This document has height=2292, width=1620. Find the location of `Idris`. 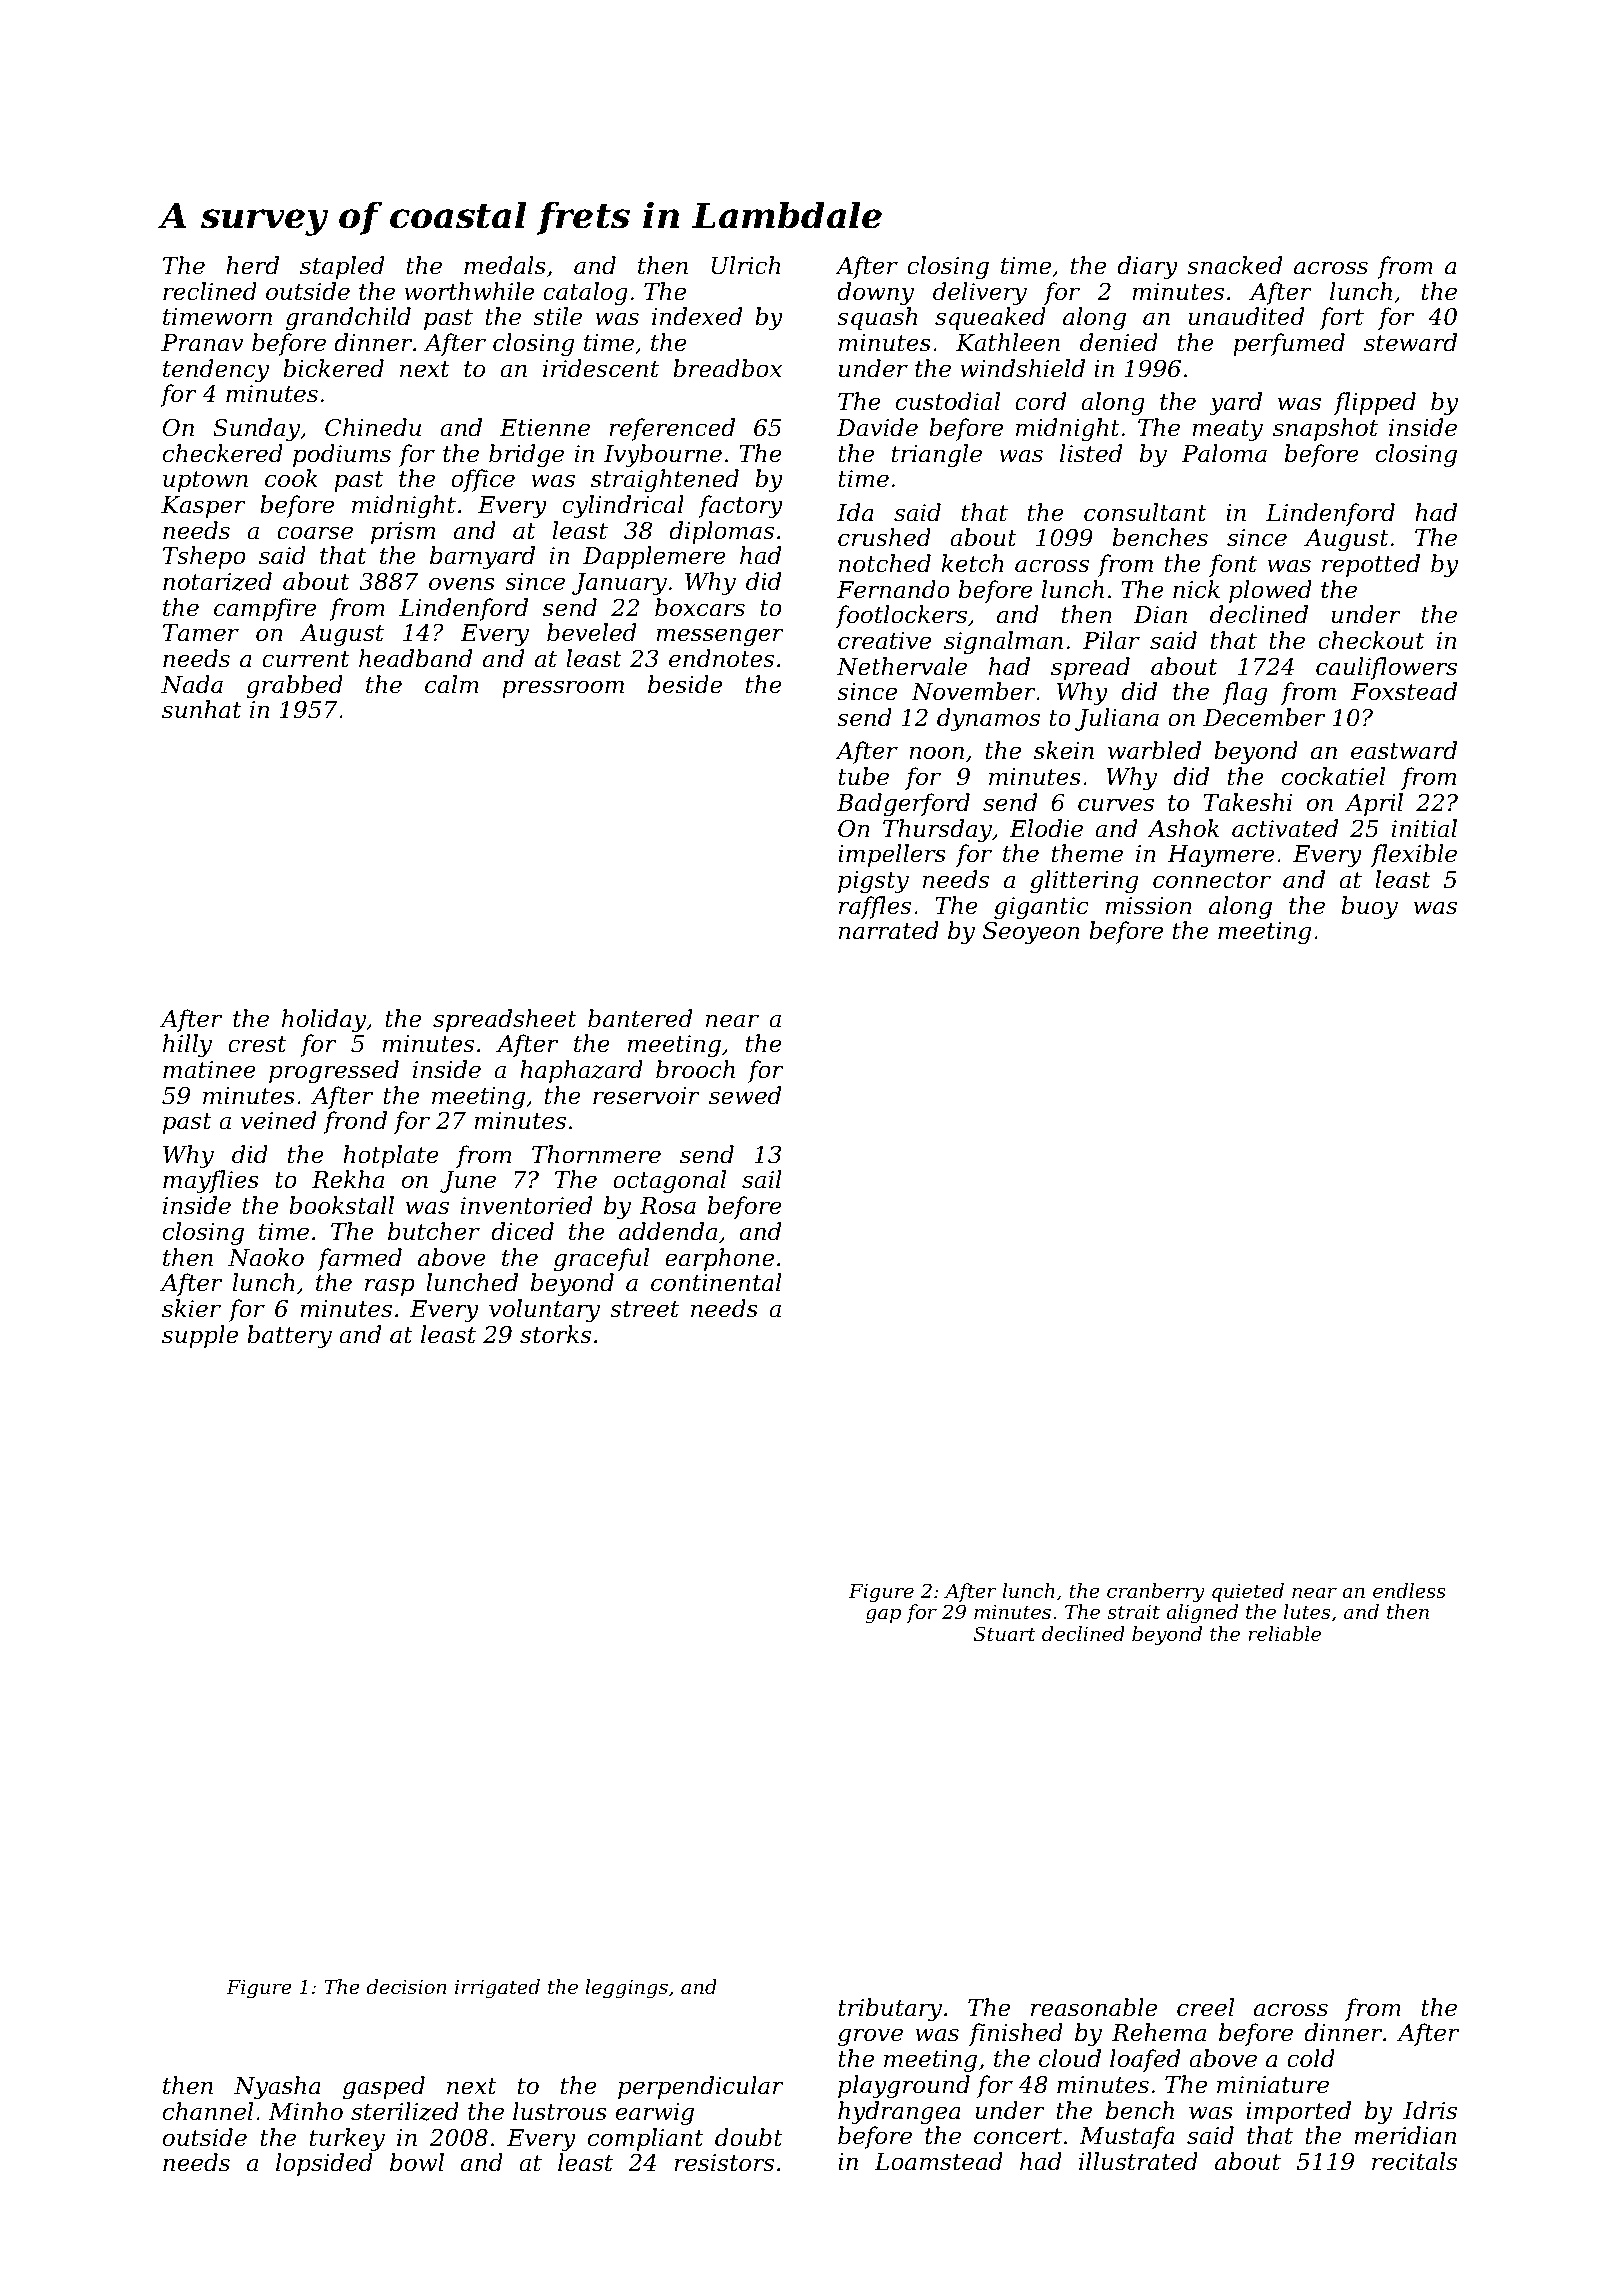

Idris is located at coordinates (1430, 2110).
